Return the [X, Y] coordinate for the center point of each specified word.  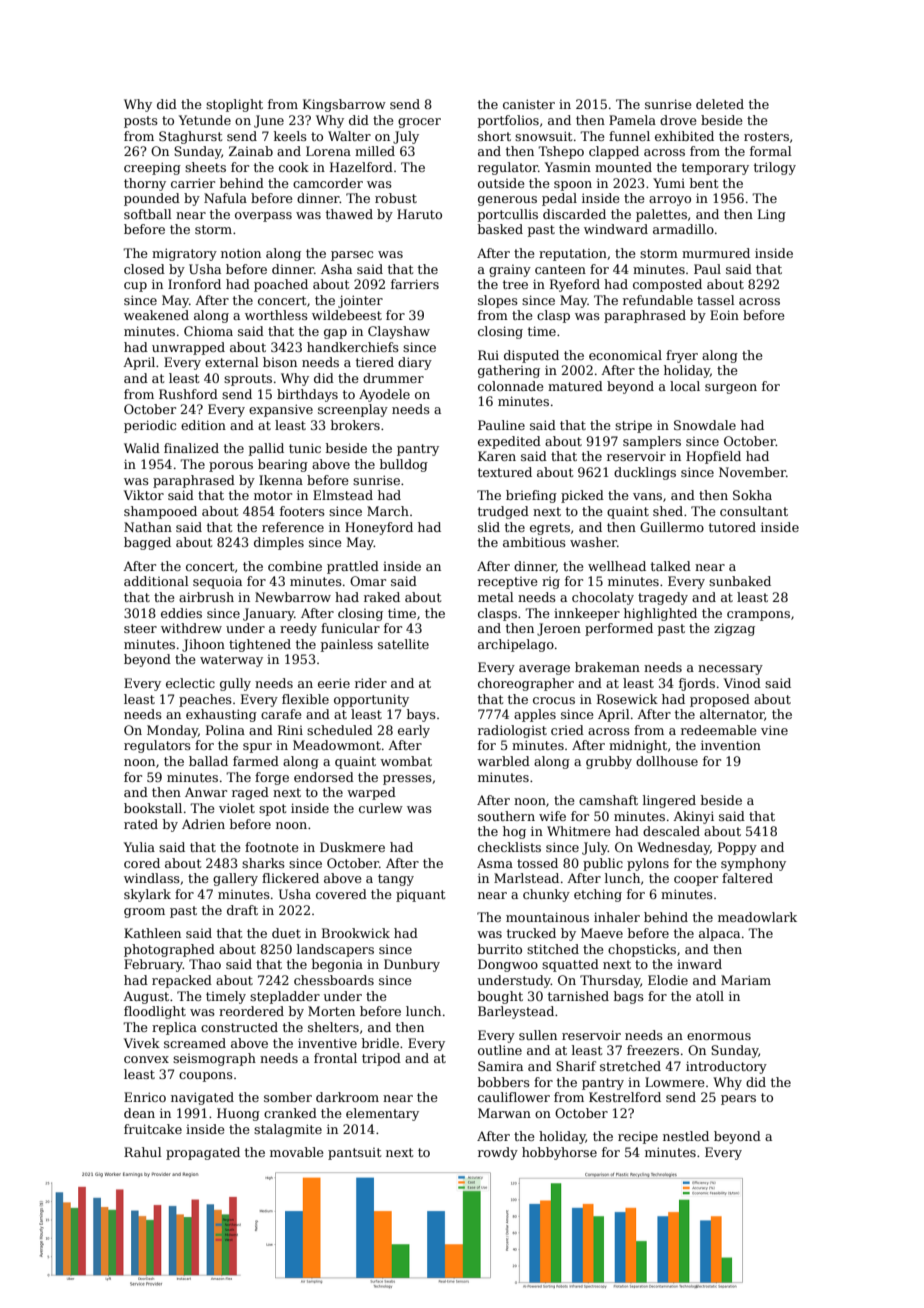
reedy [298, 629]
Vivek [142, 1043]
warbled [503, 761]
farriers [415, 284]
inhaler [617, 917]
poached [281, 285]
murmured [716, 253]
